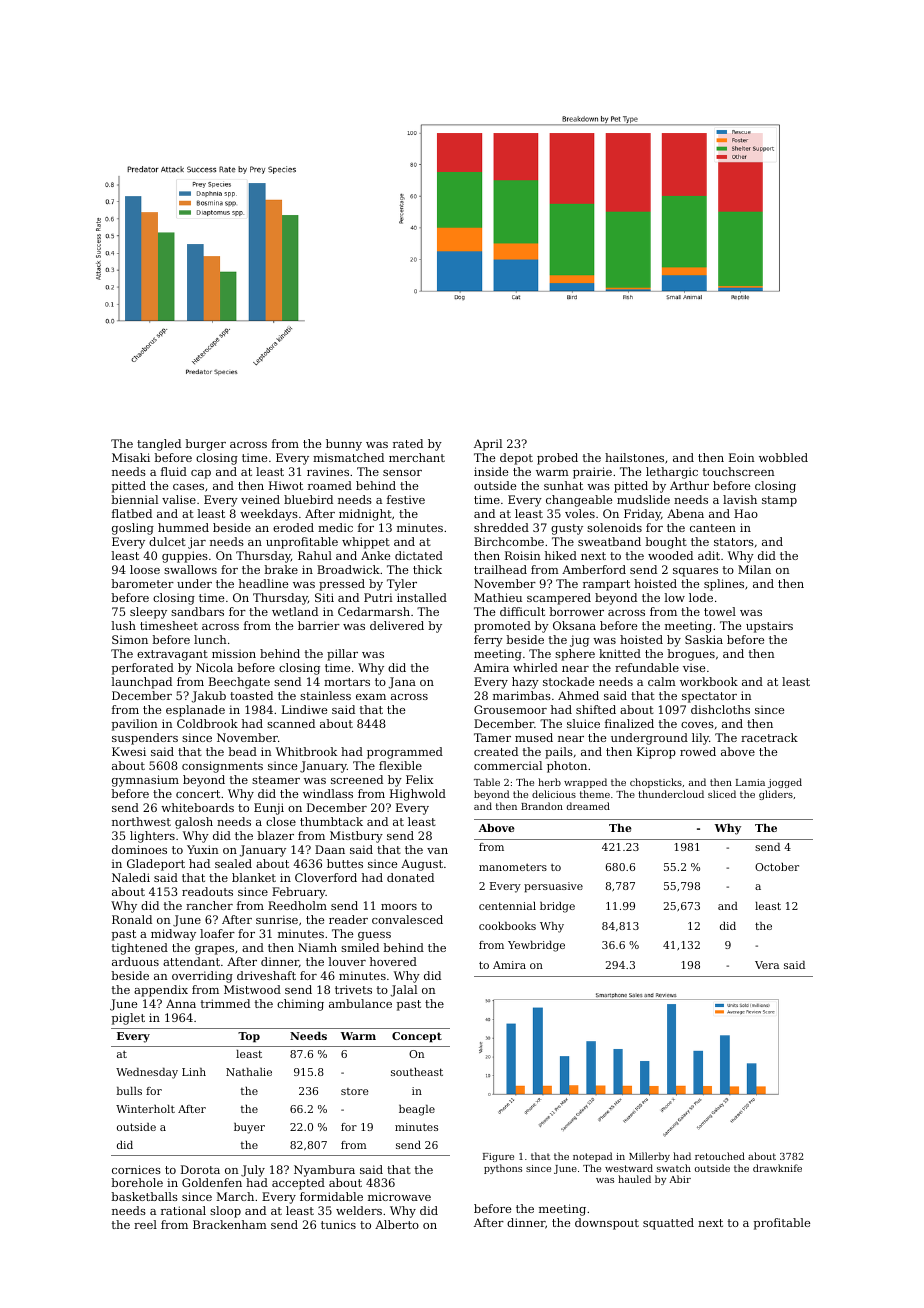  I want to click on piglet, so click(128, 1019).
